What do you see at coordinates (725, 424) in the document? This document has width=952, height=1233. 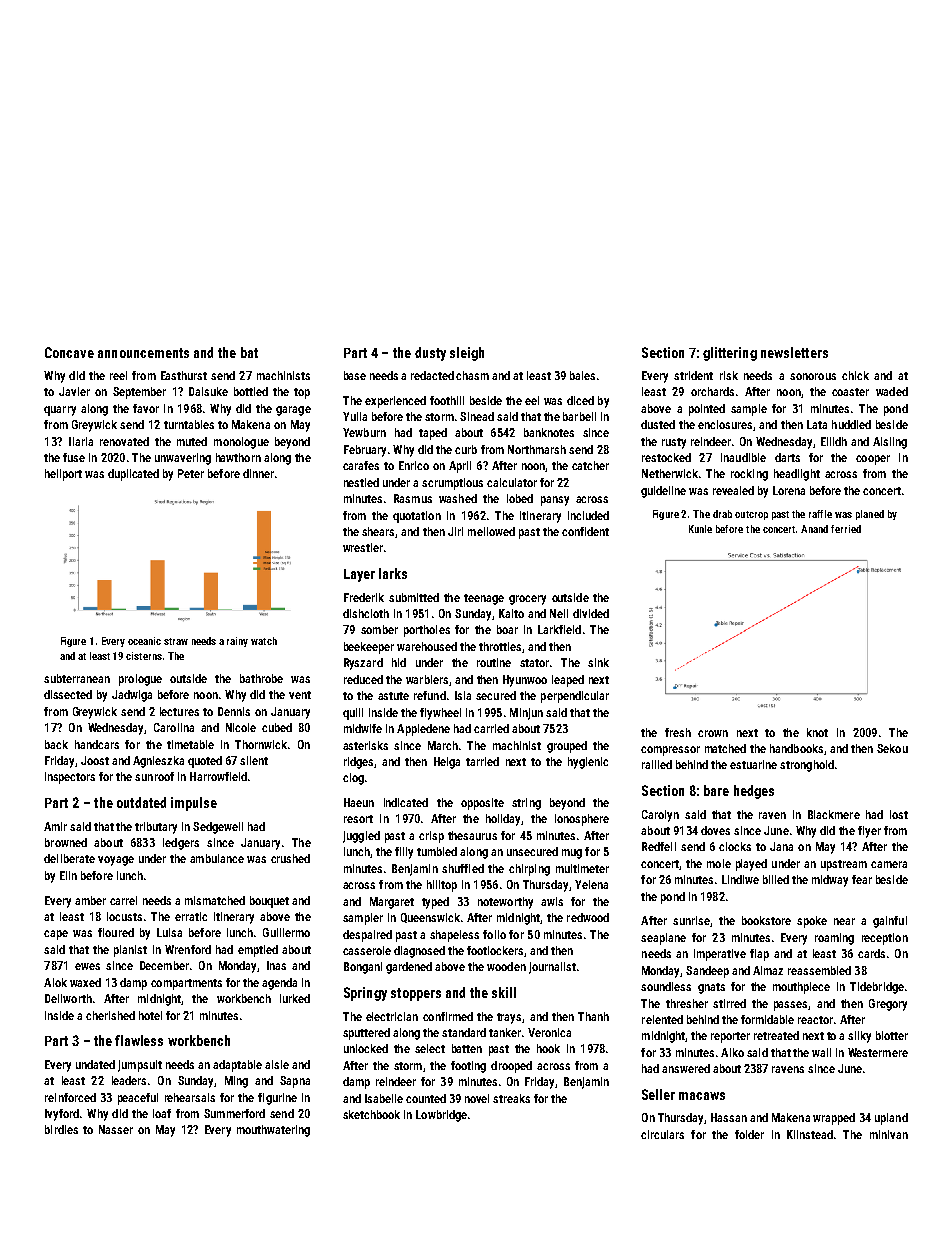 I see `enclosures` at bounding box center [725, 424].
